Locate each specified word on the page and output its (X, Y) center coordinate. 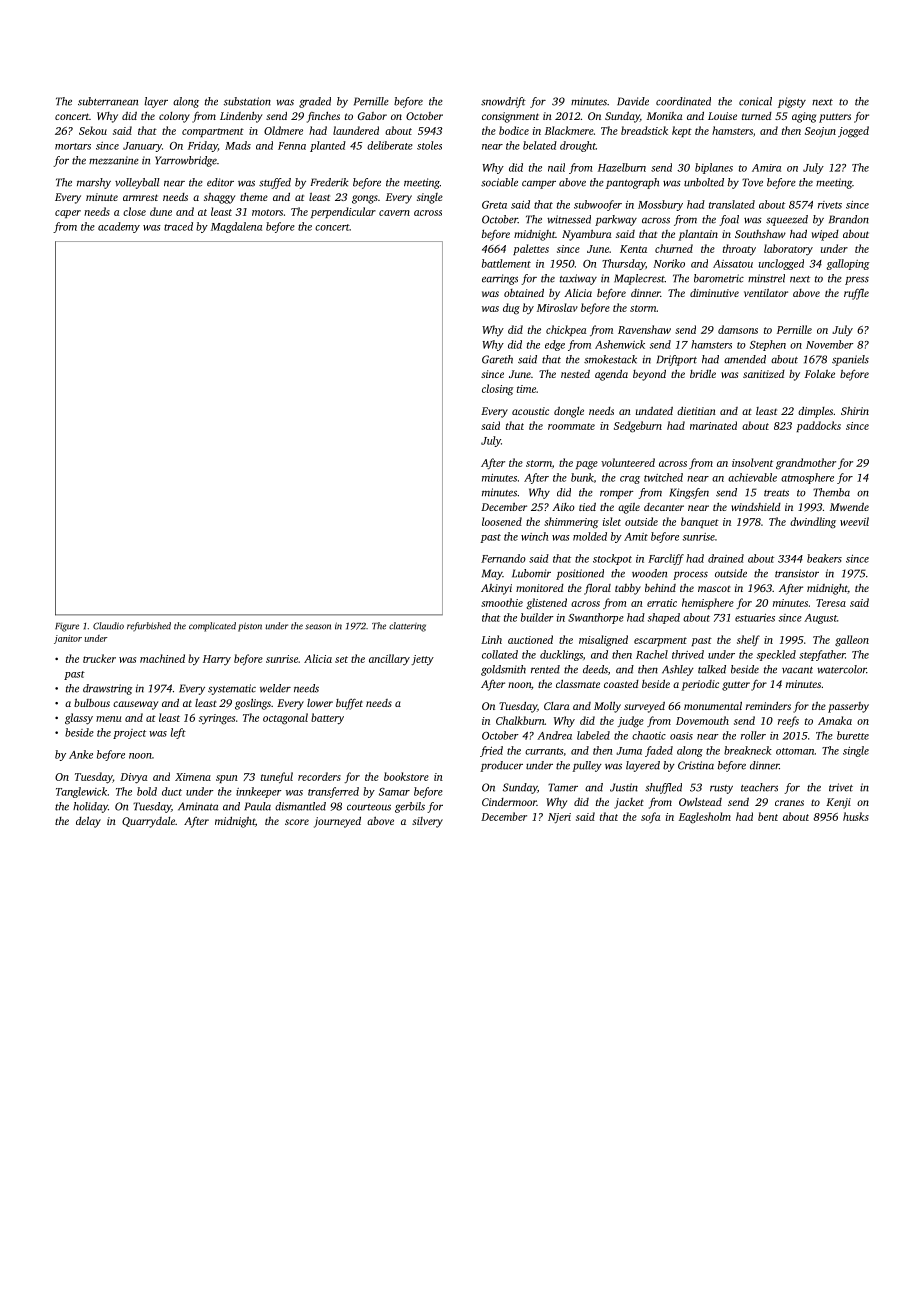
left (178, 733)
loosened (502, 521)
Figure (67, 627)
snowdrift (503, 102)
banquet (700, 522)
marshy (94, 183)
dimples (815, 412)
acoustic (530, 411)
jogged (853, 132)
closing (497, 390)
